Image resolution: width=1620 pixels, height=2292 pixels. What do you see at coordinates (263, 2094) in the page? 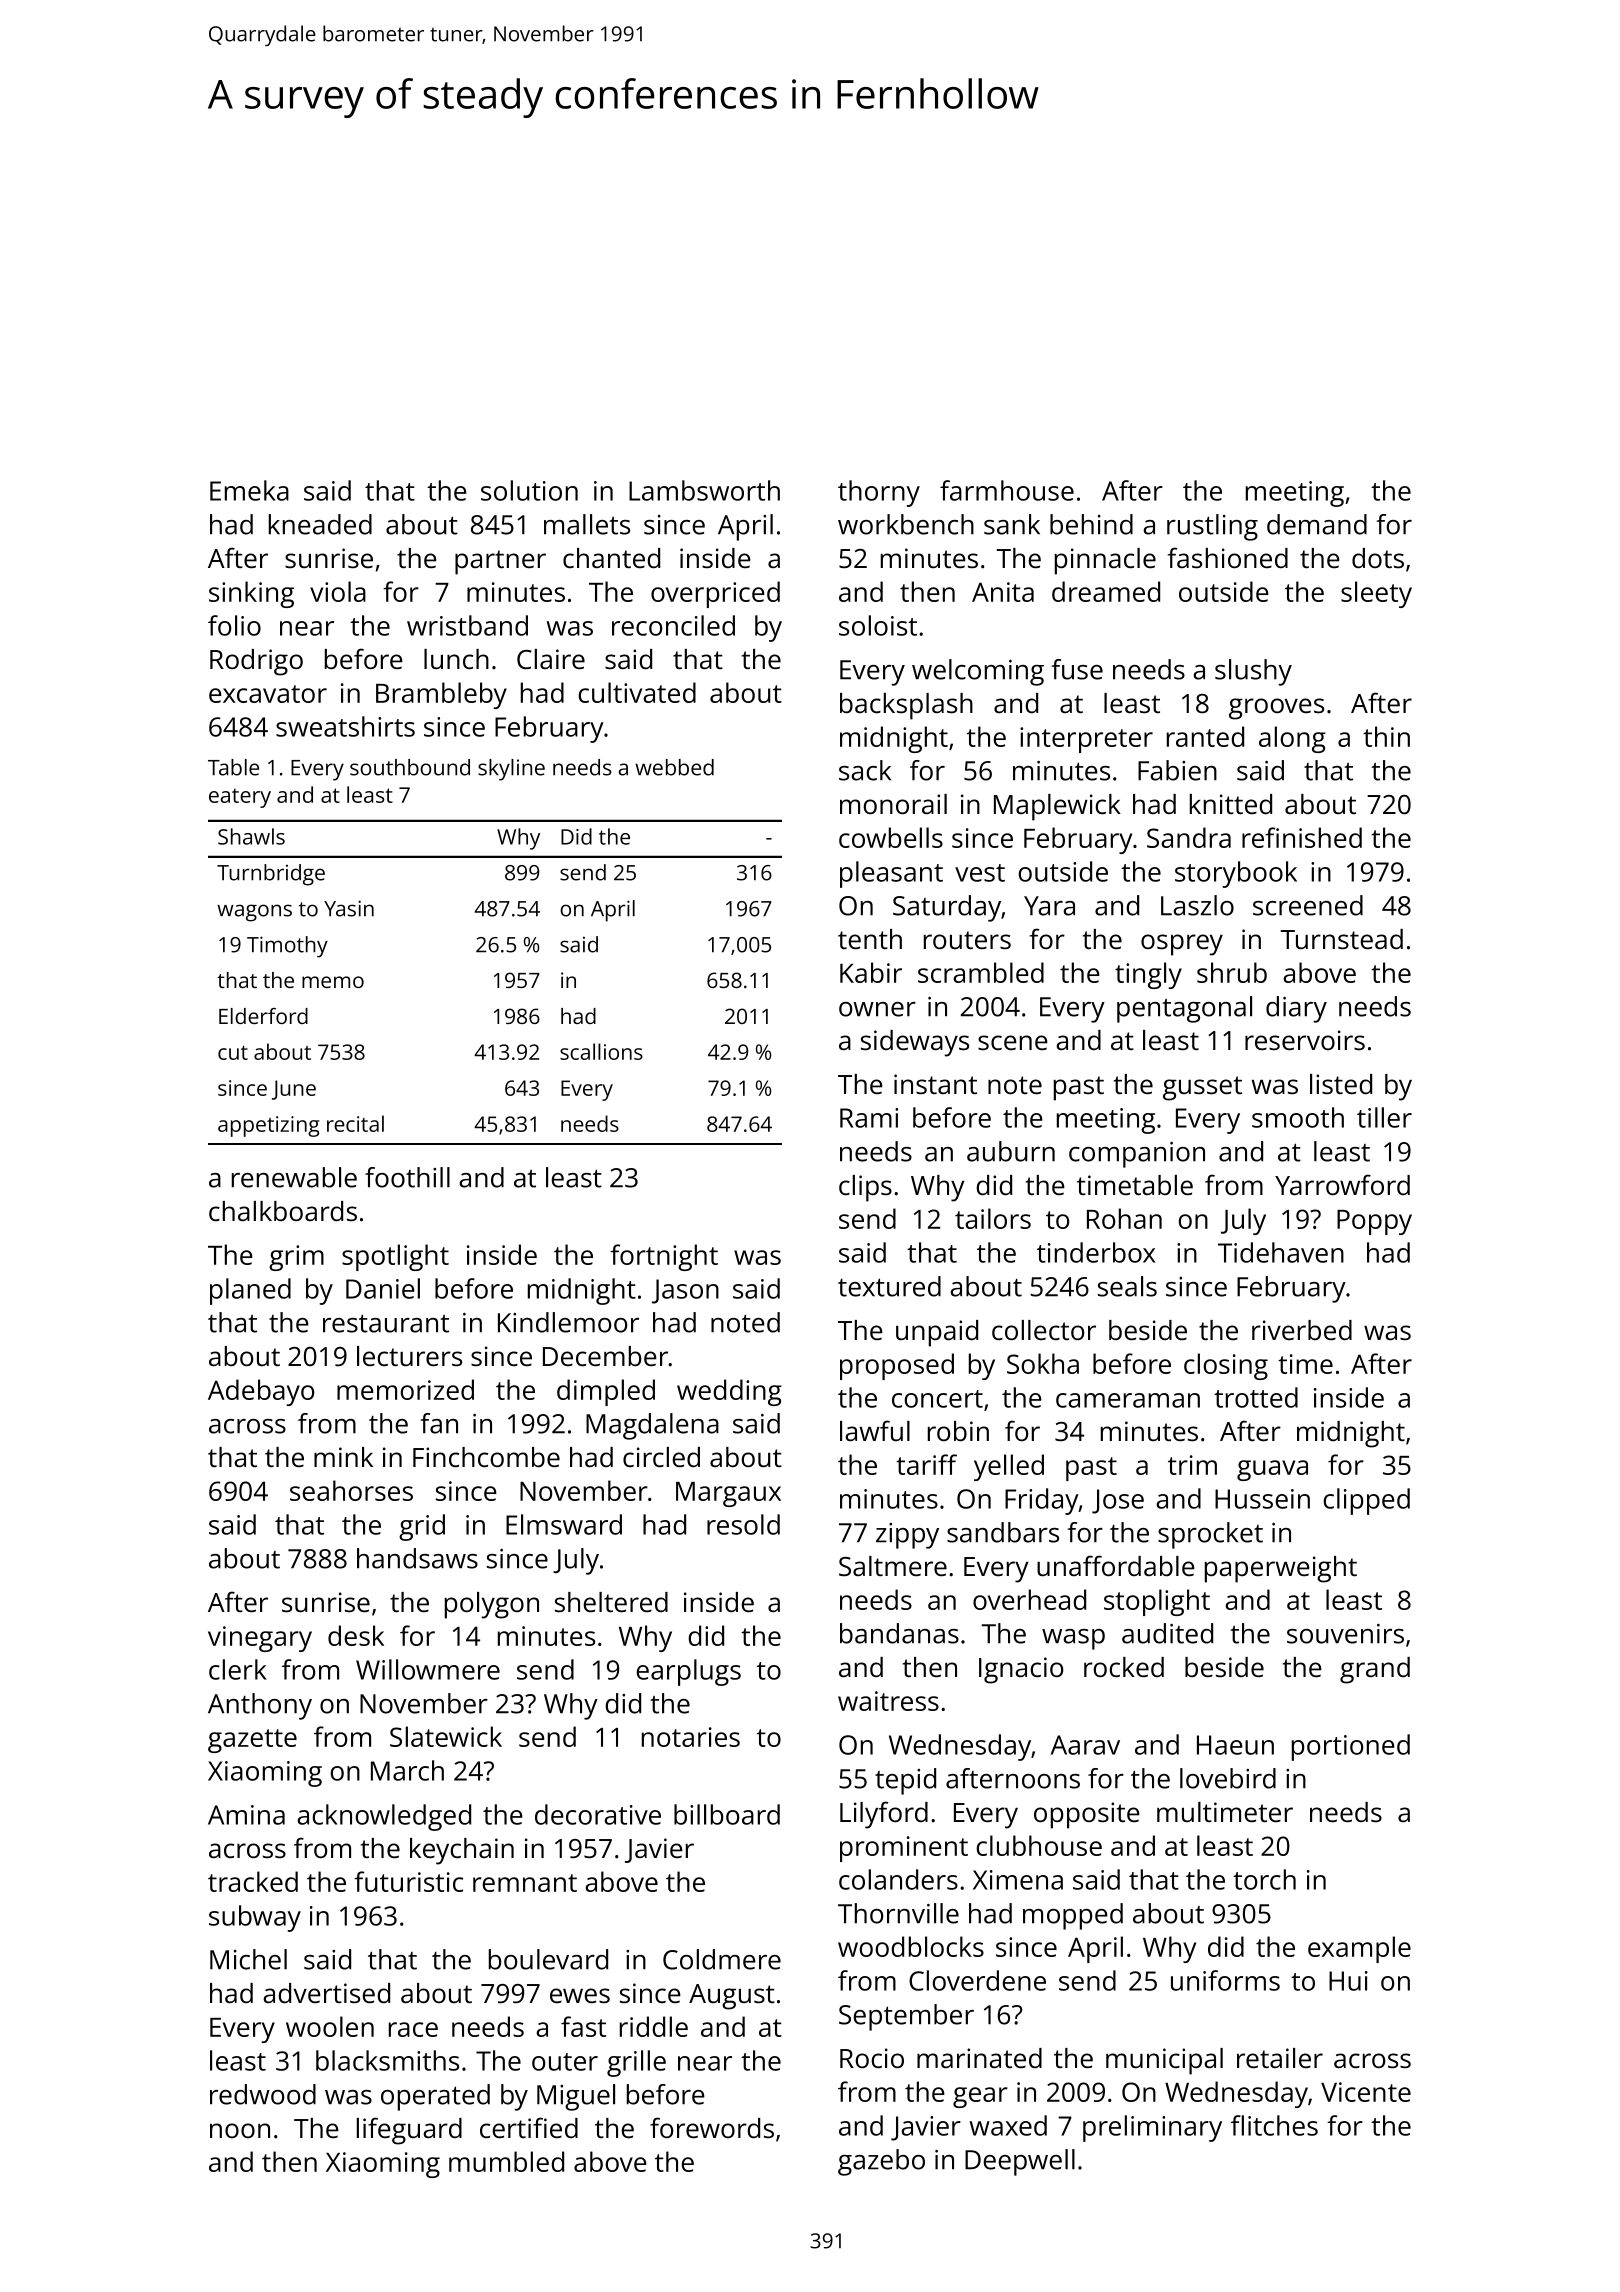
I see `redwood` at bounding box center [263, 2094].
